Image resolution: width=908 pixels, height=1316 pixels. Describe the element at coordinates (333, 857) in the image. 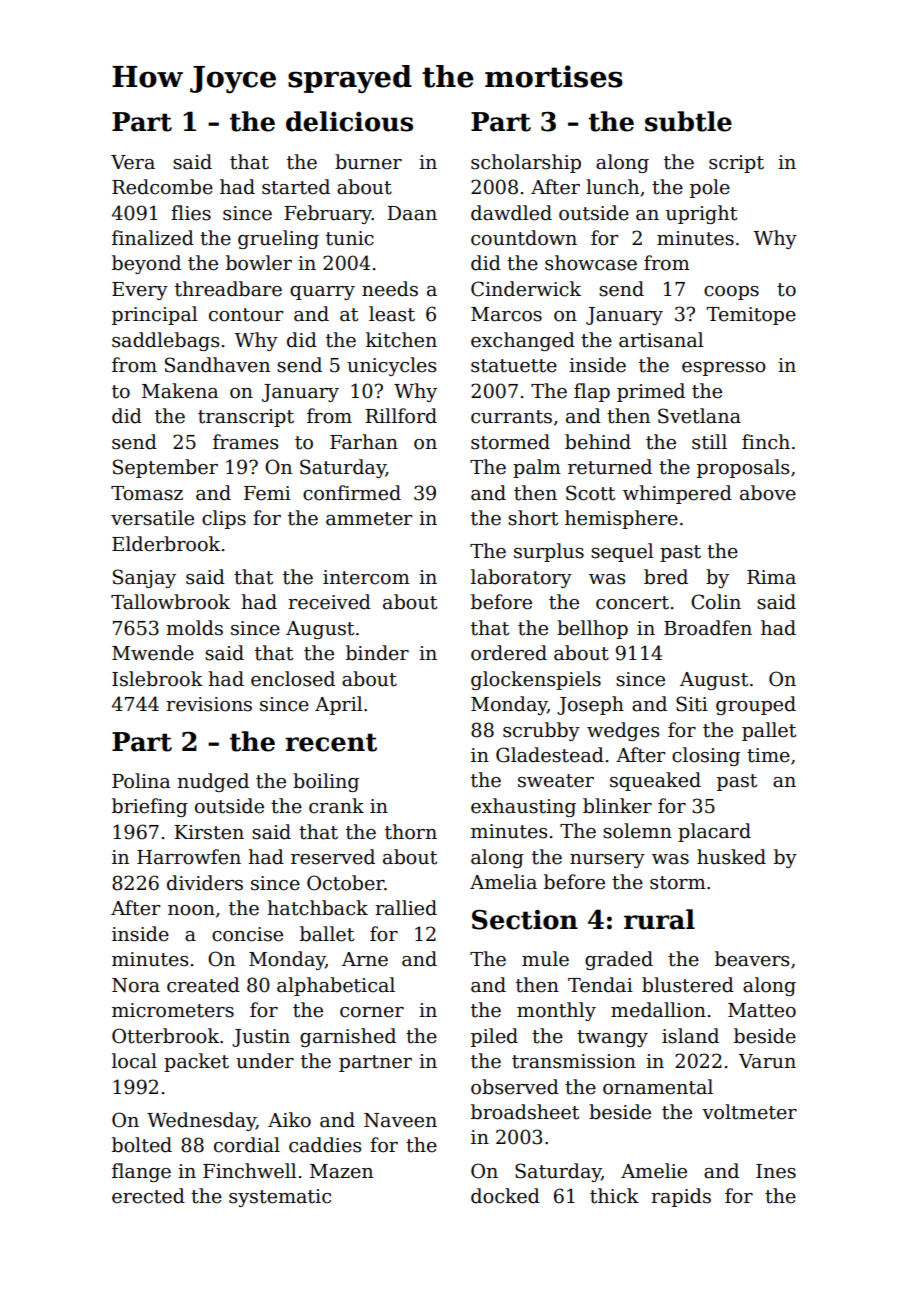

I see `reserved` at that location.
